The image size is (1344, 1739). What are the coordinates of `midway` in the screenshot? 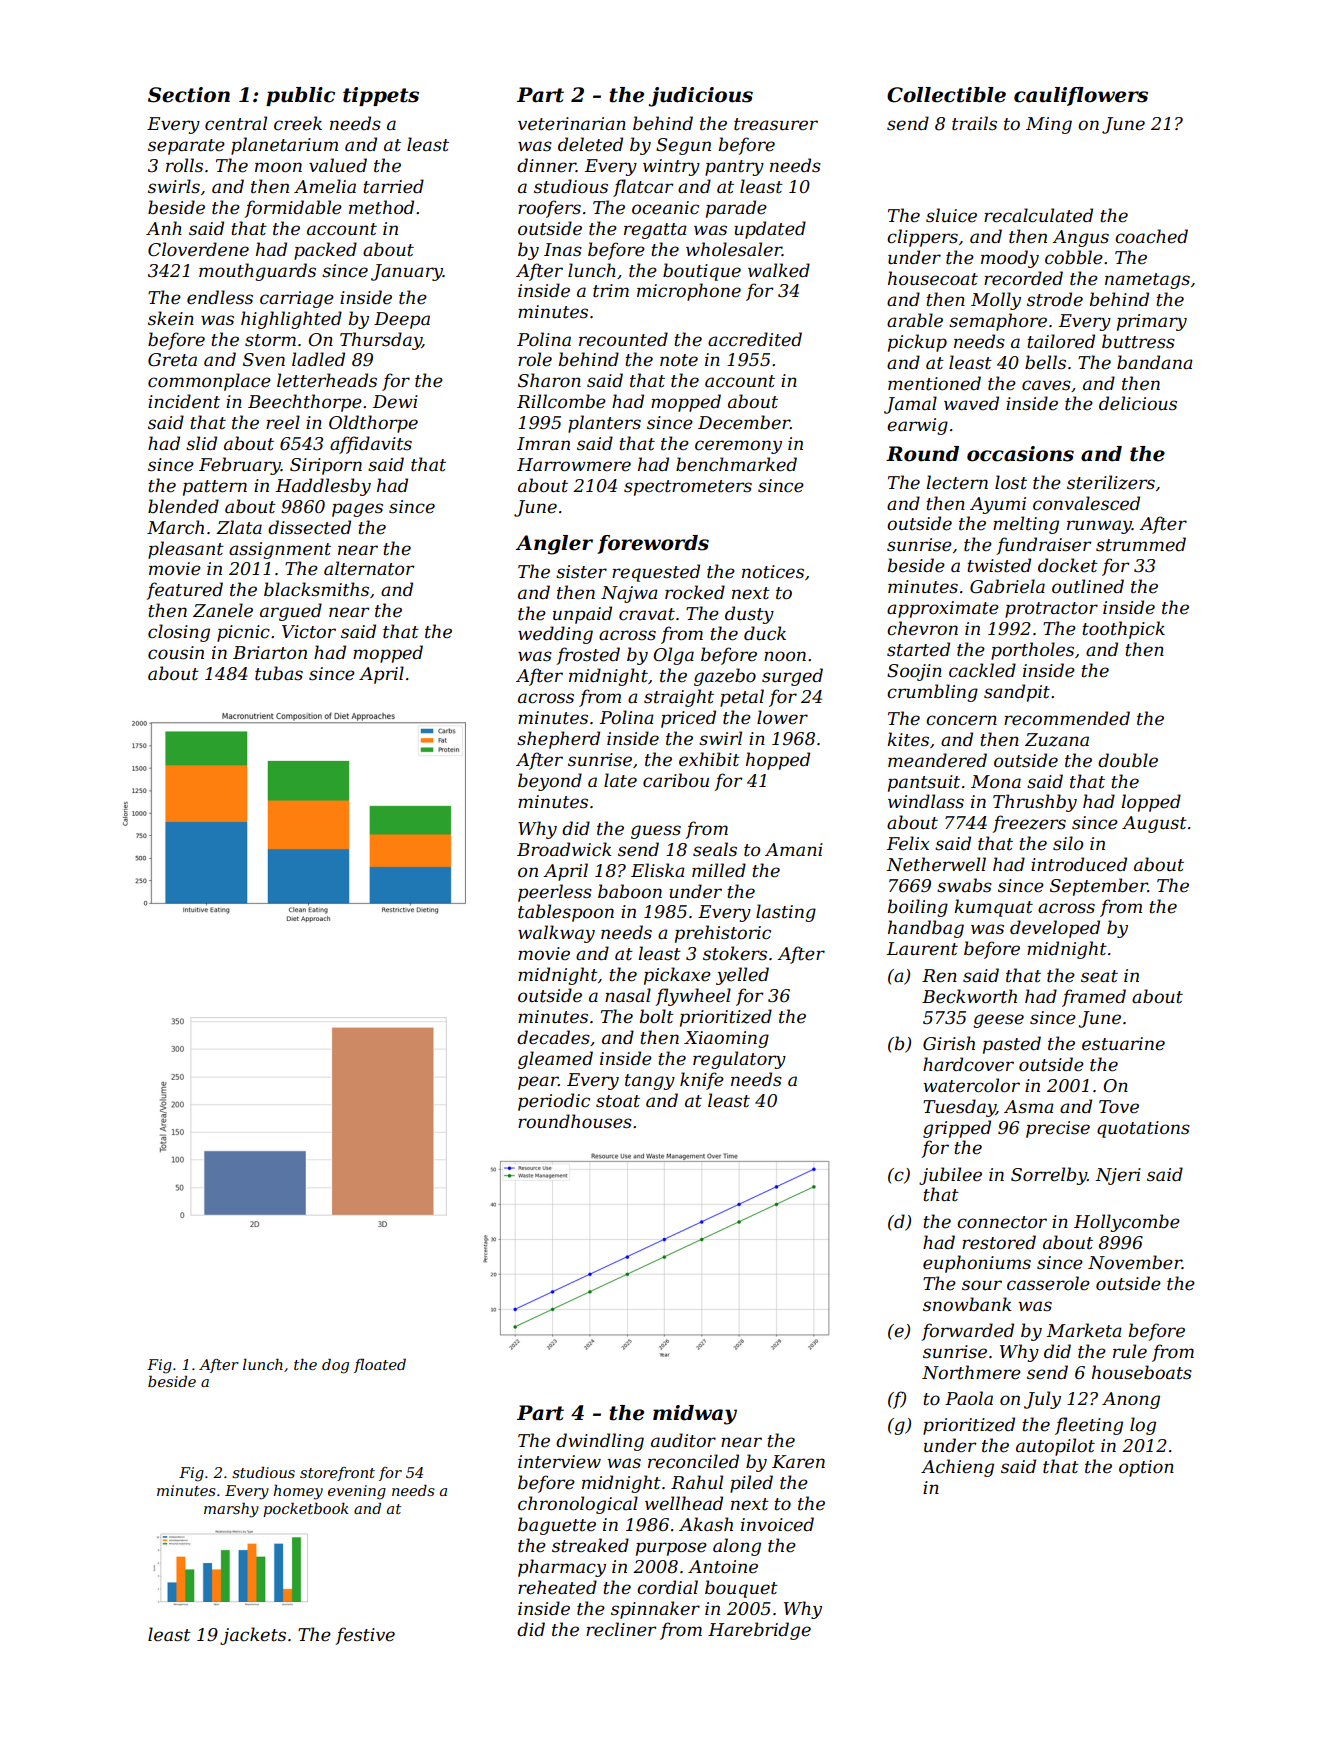 It's located at (695, 1415).
